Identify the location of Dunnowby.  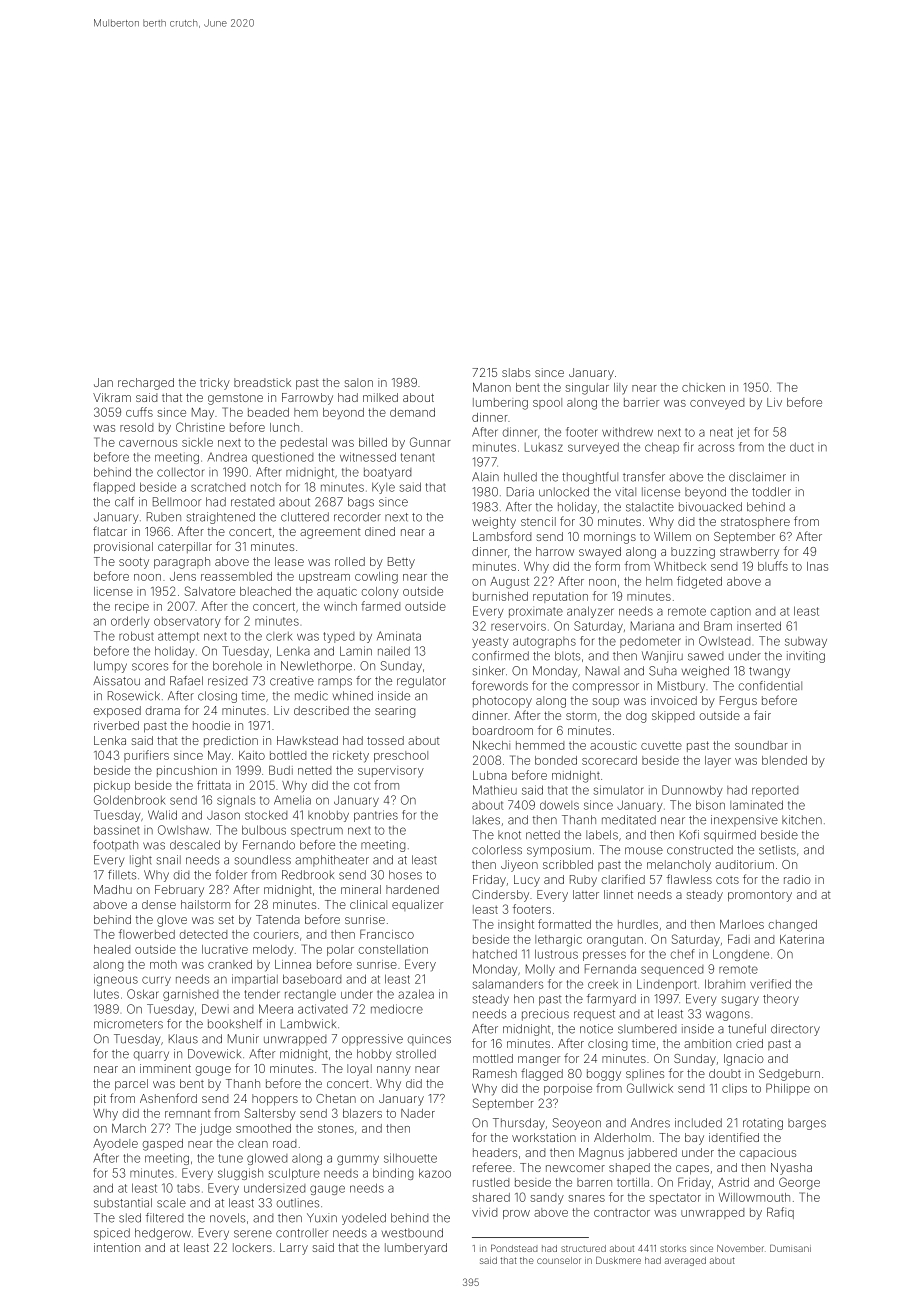
(692, 791).
